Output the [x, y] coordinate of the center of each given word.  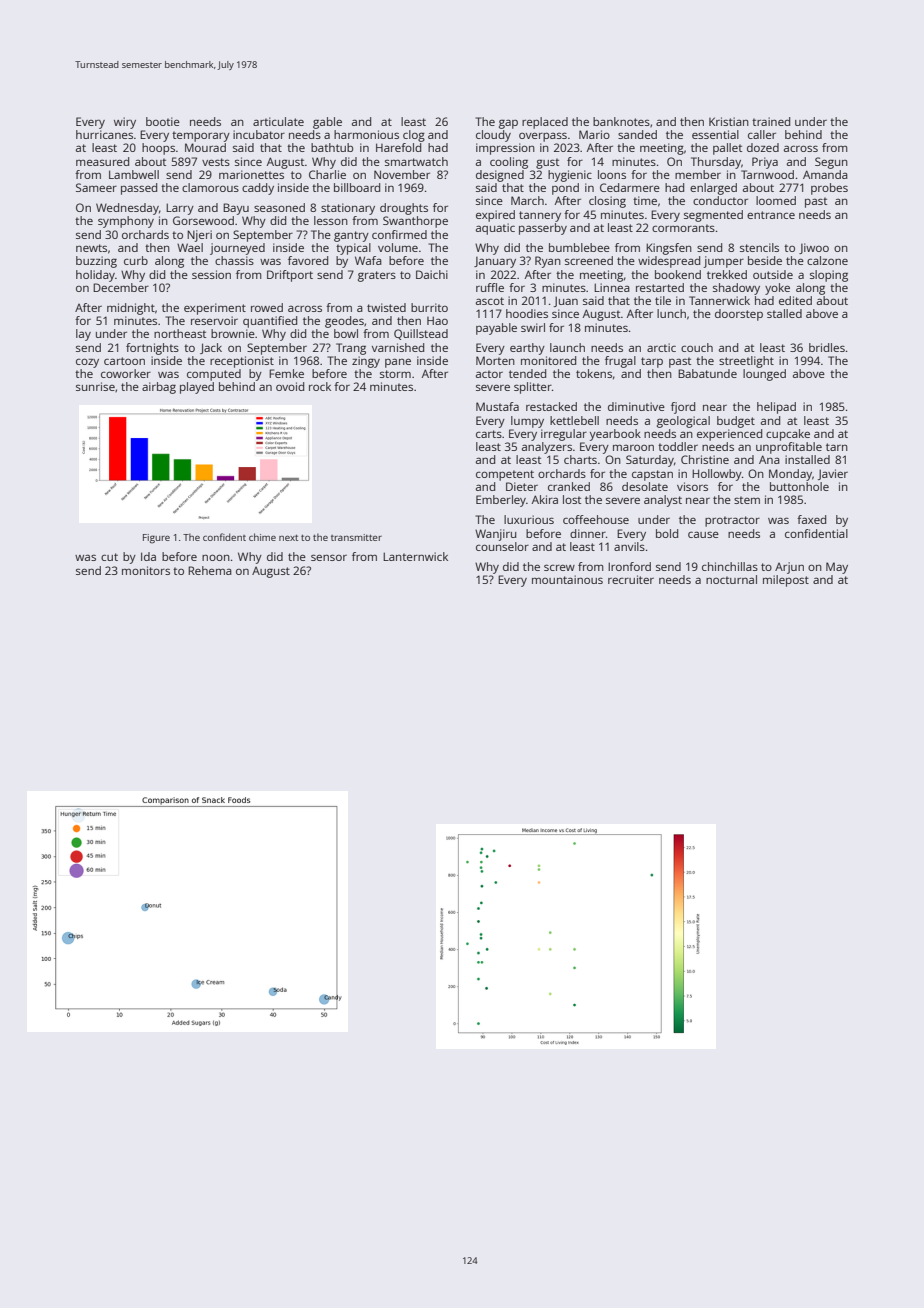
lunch [671, 313]
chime [262, 537]
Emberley [501, 501]
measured [102, 161]
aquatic [495, 229]
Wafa [368, 260]
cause [703, 534]
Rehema [210, 570]
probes [829, 189]
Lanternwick [415, 556]
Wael [190, 247]
